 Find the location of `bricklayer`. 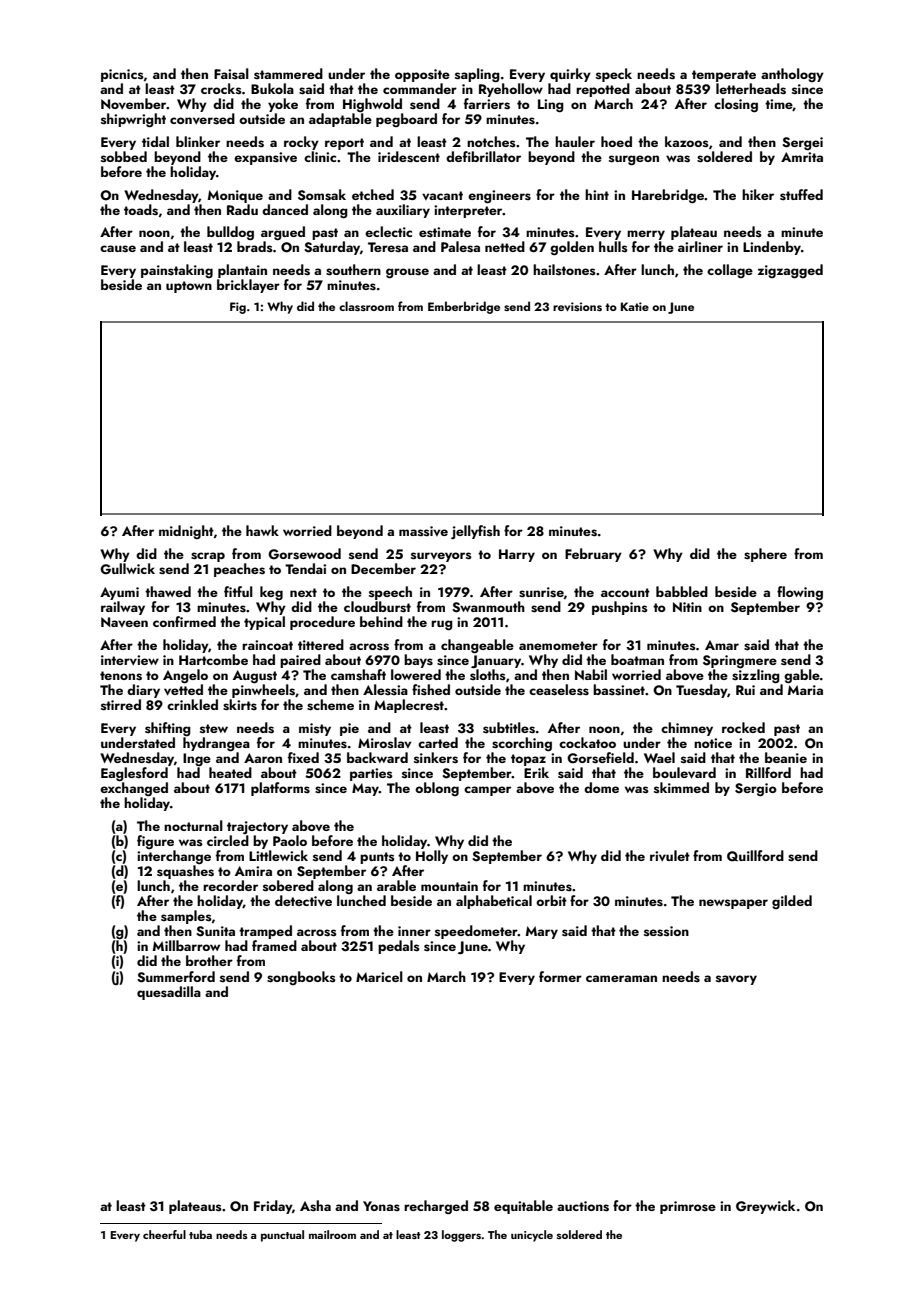

bricklayer is located at coordinates (248, 286).
